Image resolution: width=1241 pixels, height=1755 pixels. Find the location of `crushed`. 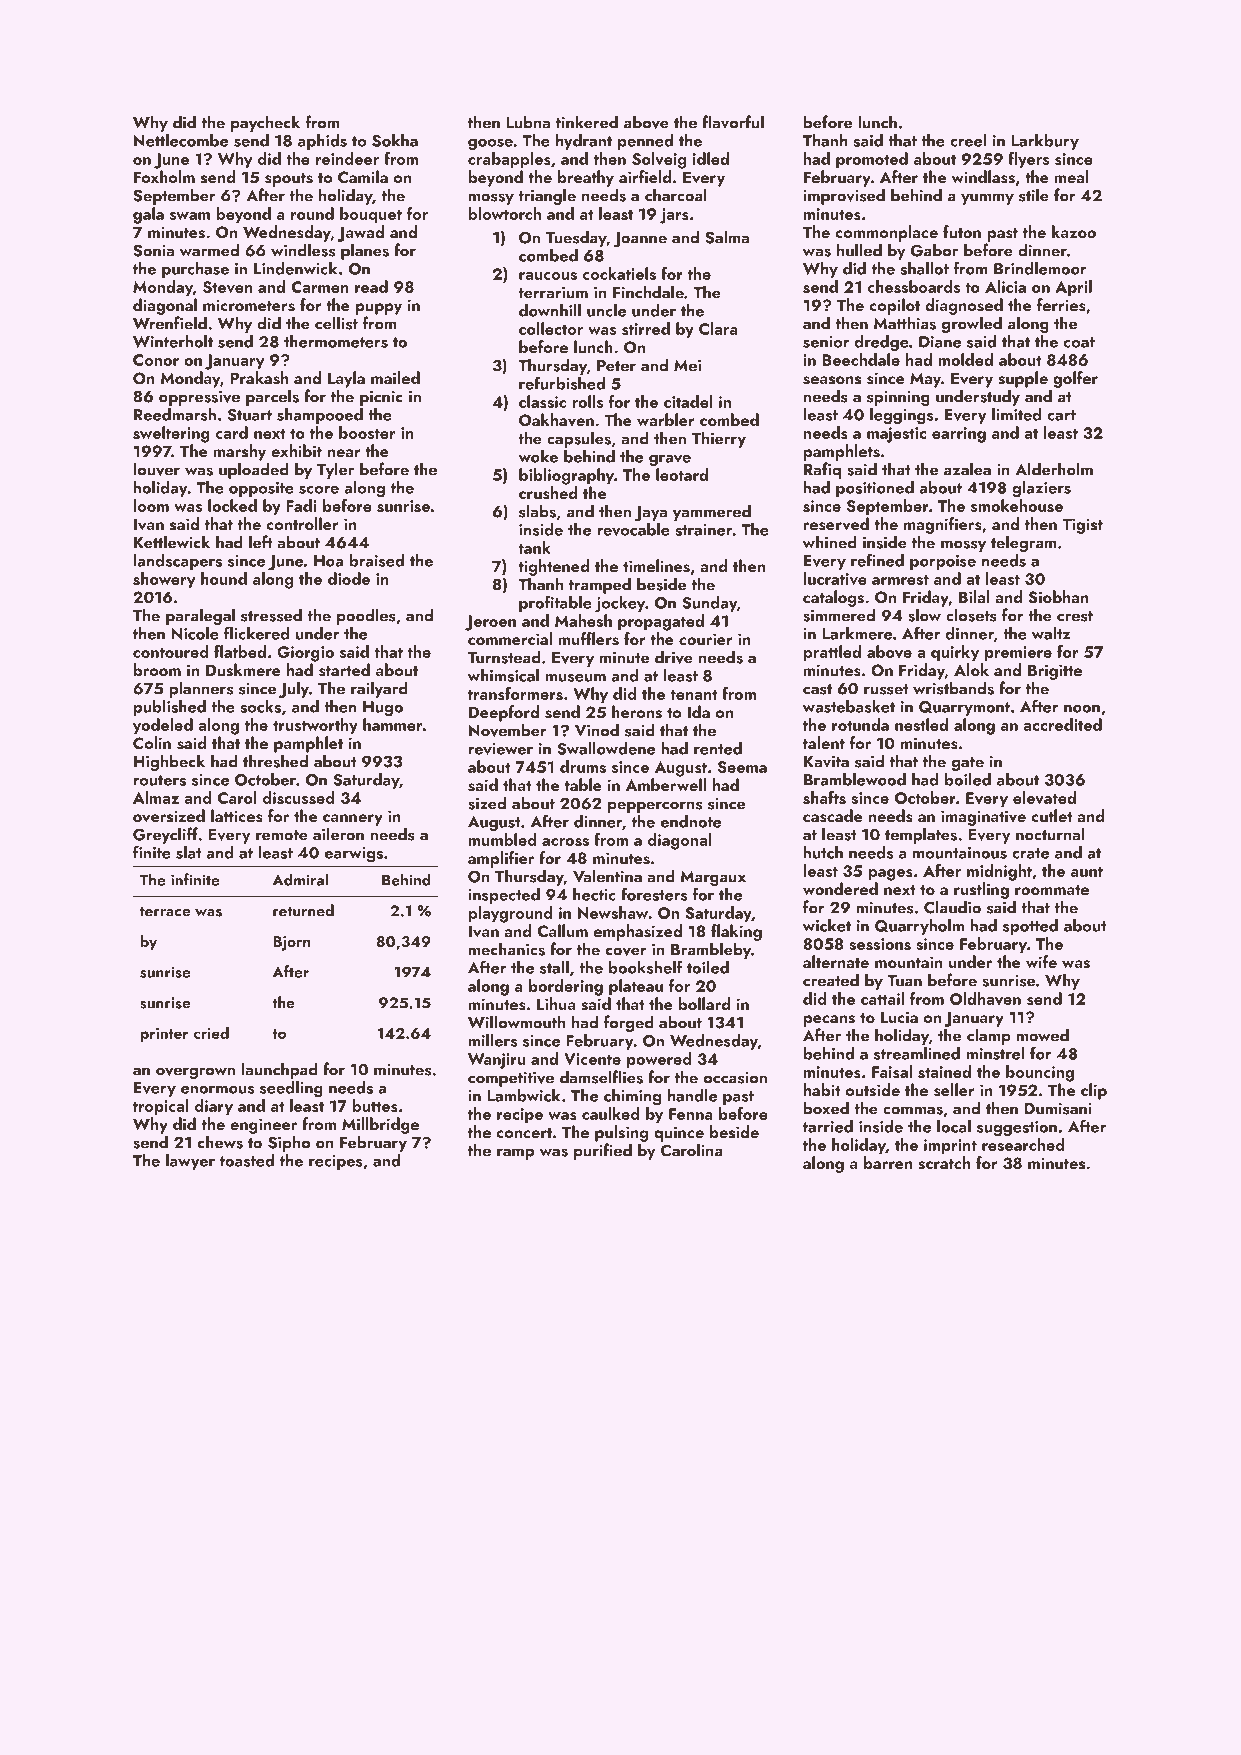

crushed is located at coordinates (548, 493).
